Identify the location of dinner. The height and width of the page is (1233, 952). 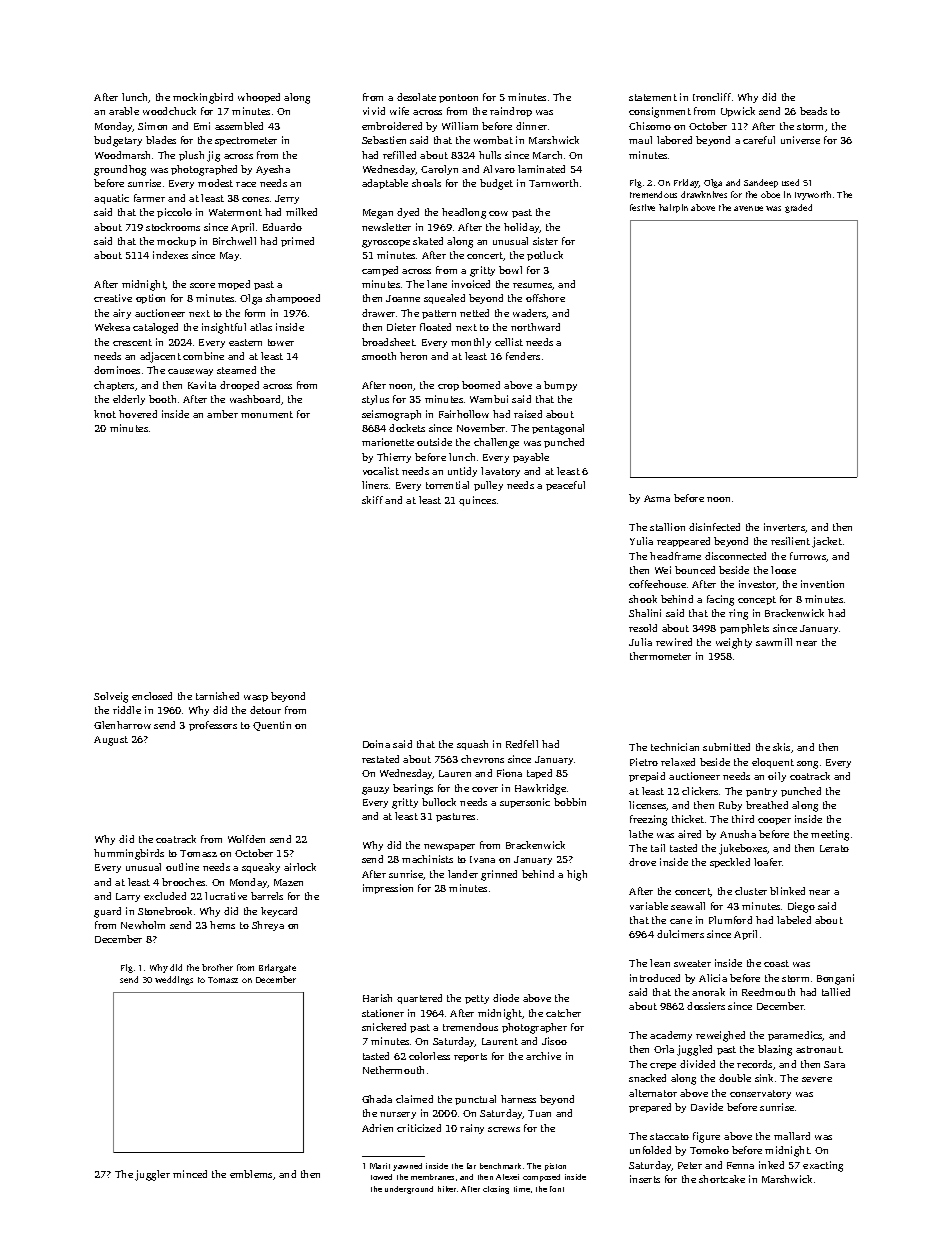
(531, 126).
